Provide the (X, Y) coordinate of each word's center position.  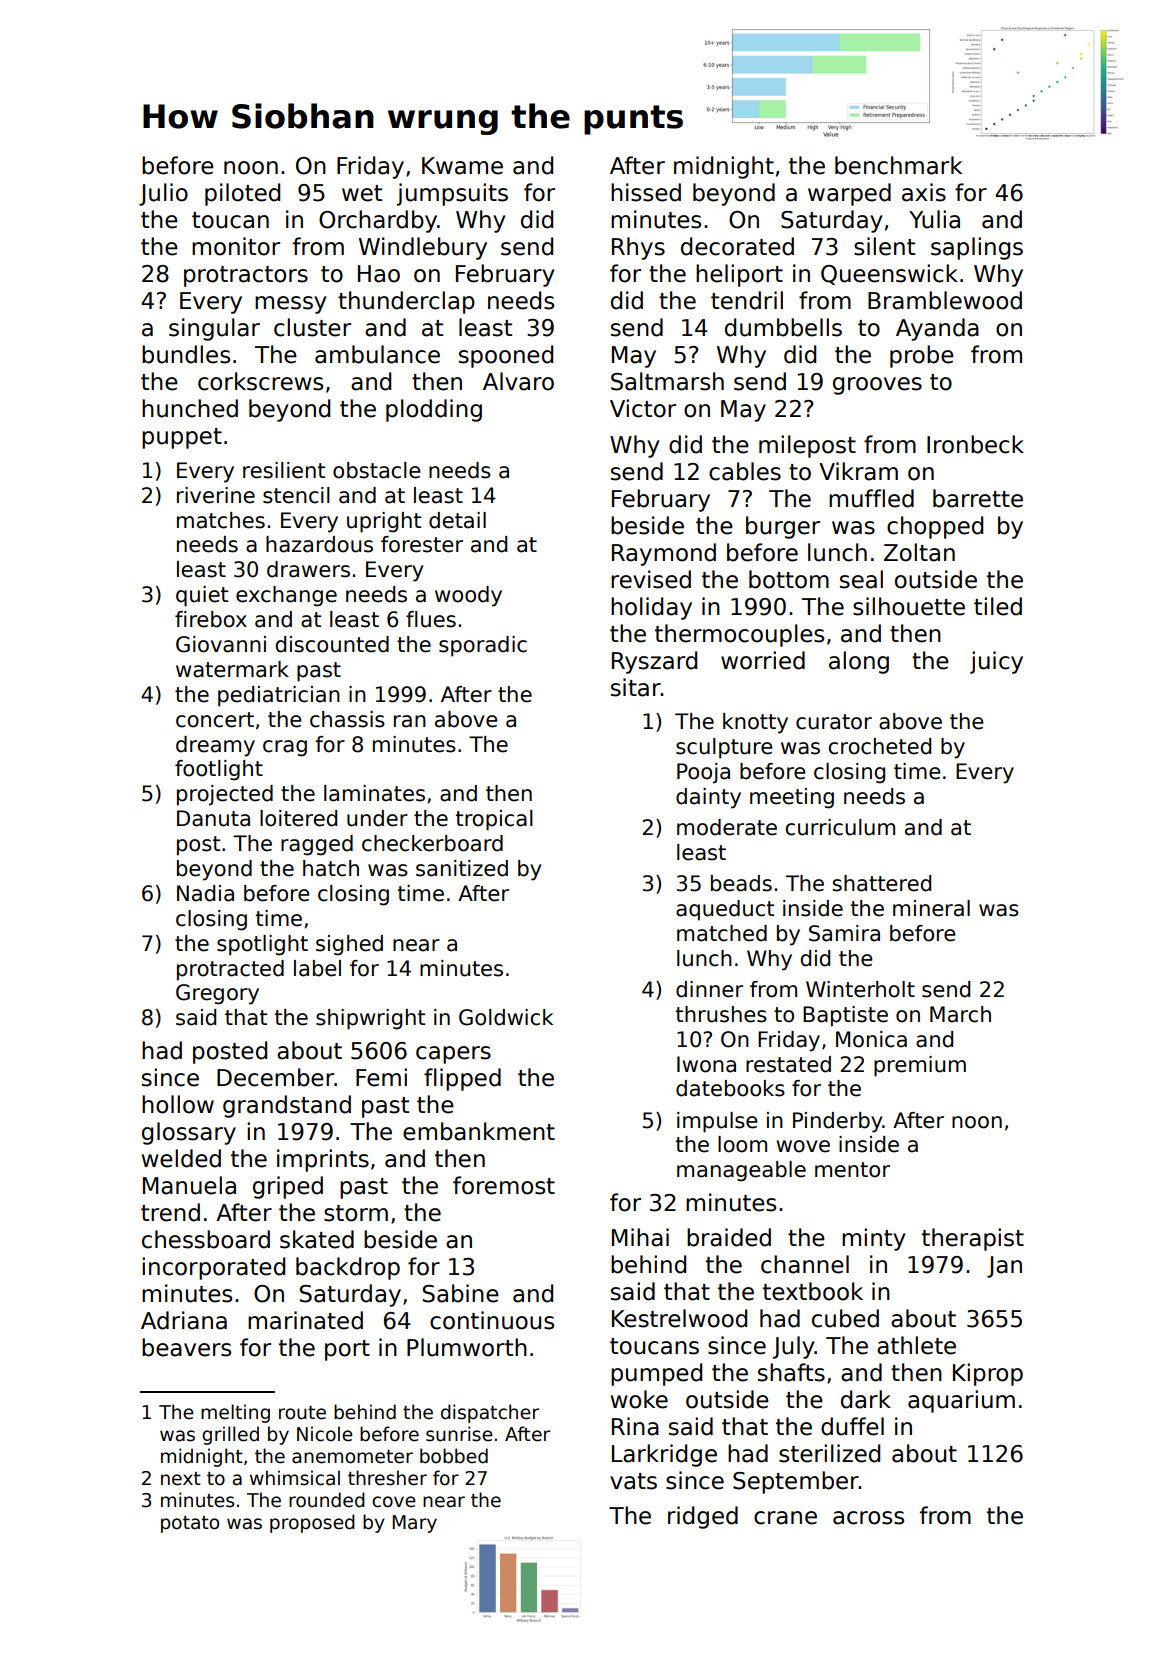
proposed (312, 1523)
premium (920, 1066)
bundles (186, 354)
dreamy (215, 746)
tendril (747, 300)
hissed (646, 192)
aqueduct (725, 910)
